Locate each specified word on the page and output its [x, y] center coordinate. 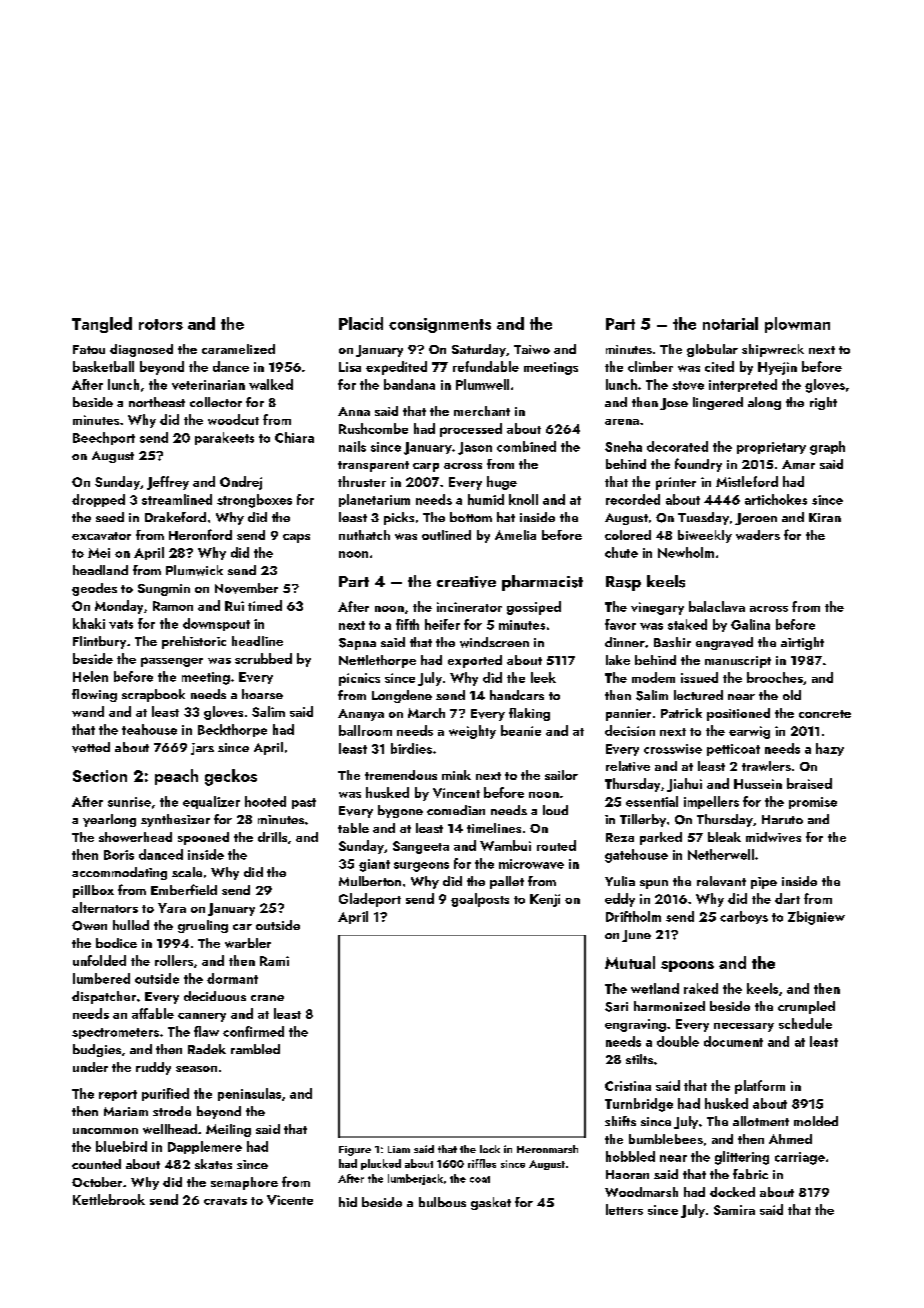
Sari [616, 1007]
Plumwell [482, 384]
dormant [232, 978]
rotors [161, 324]
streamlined [177, 499]
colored [628, 535]
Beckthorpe [232, 730]
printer [676, 483]
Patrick [681, 713]
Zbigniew [816, 918]
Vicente [290, 1200]
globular [712, 350]
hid [348, 1202]
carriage [800, 1158]
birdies [411, 748]
